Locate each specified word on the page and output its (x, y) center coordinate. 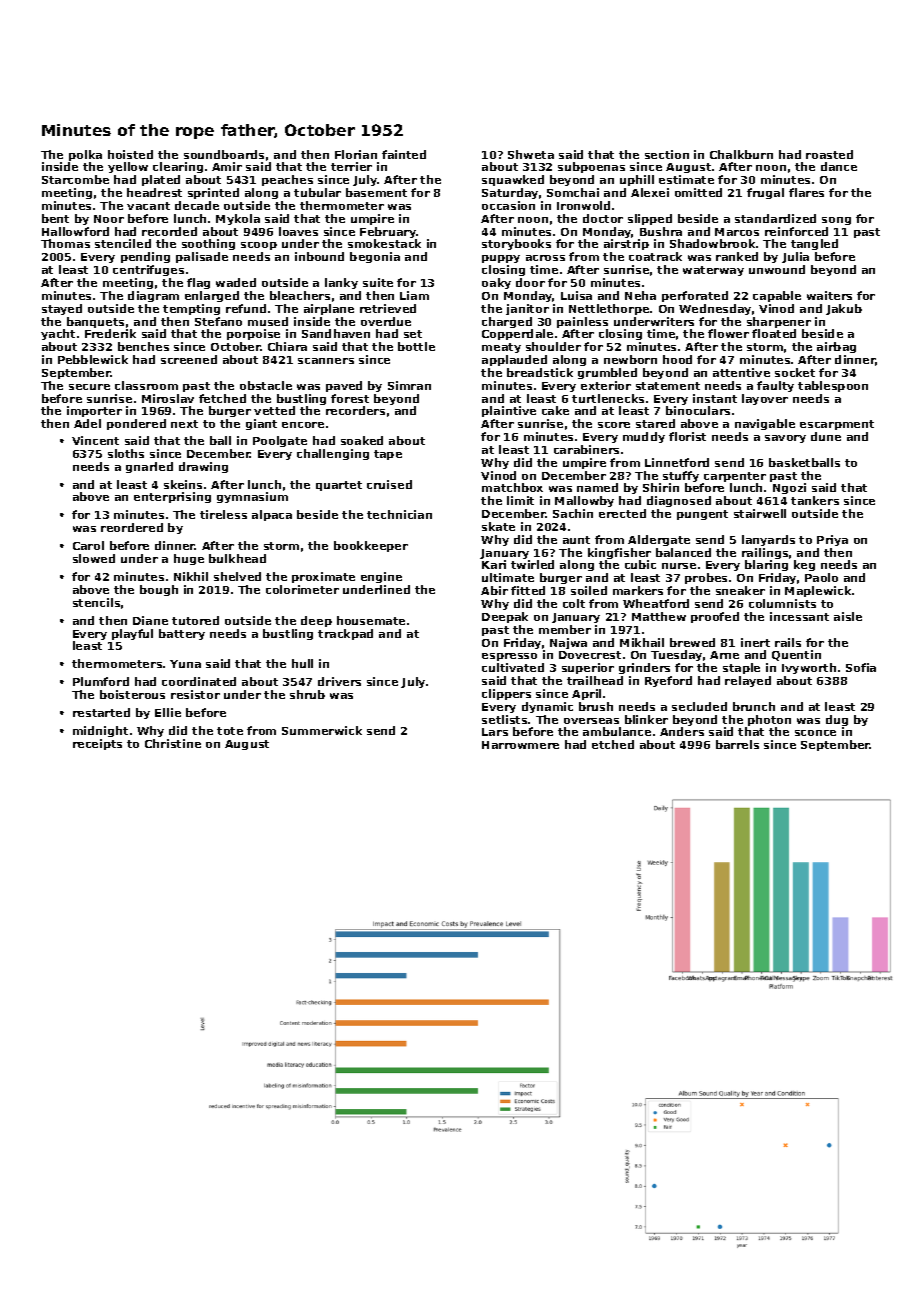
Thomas (65, 243)
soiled (589, 590)
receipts (97, 744)
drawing (203, 467)
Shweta (531, 154)
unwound (777, 269)
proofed (715, 617)
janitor (527, 309)
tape (388, 455)
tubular (317, 192)
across (545, 258)
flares (806, 192)
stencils (96, 602)
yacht (58, 334)
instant (715, 398)
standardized (775, 218)
